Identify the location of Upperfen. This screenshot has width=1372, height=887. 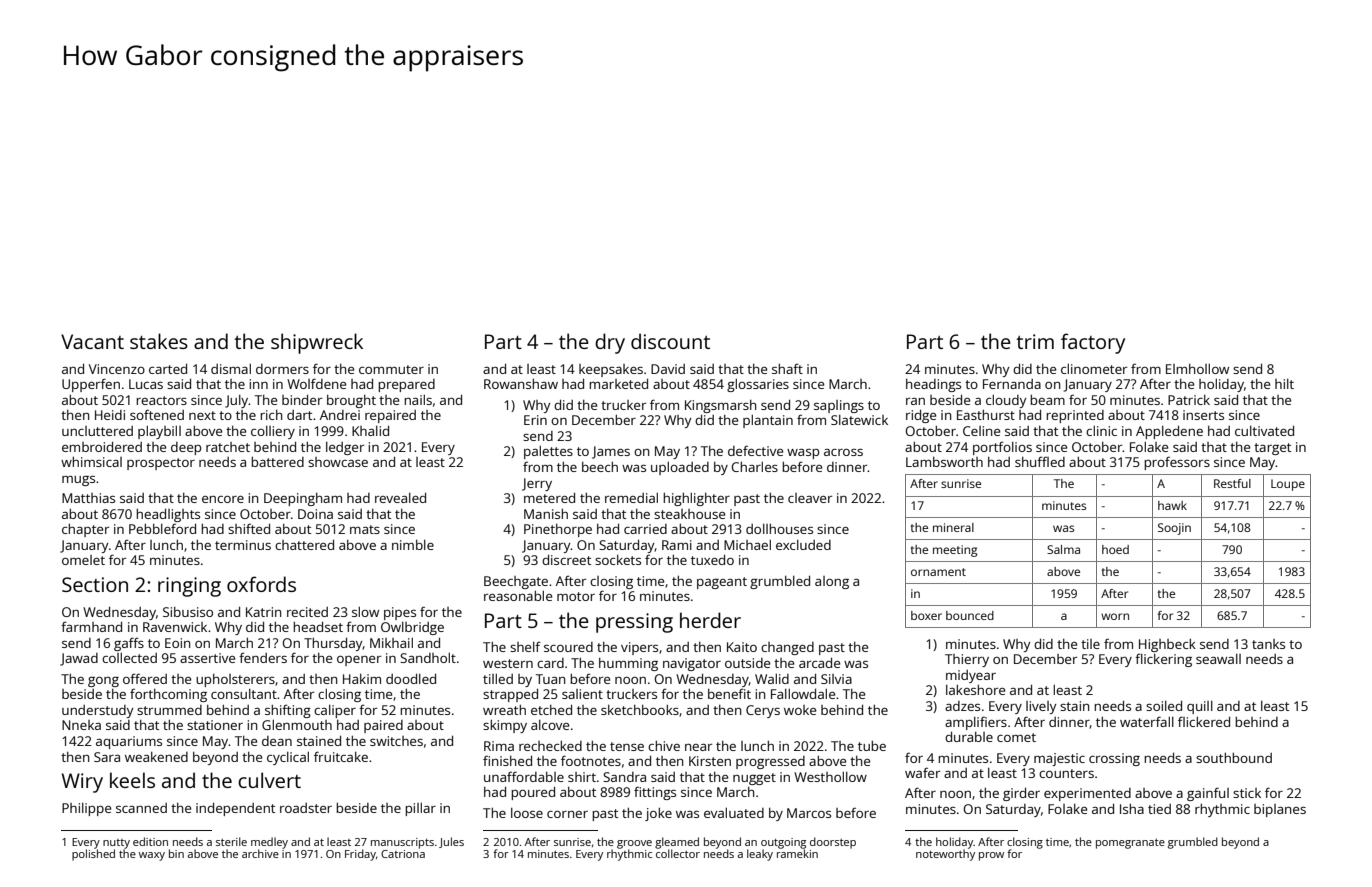
(91, 385).
